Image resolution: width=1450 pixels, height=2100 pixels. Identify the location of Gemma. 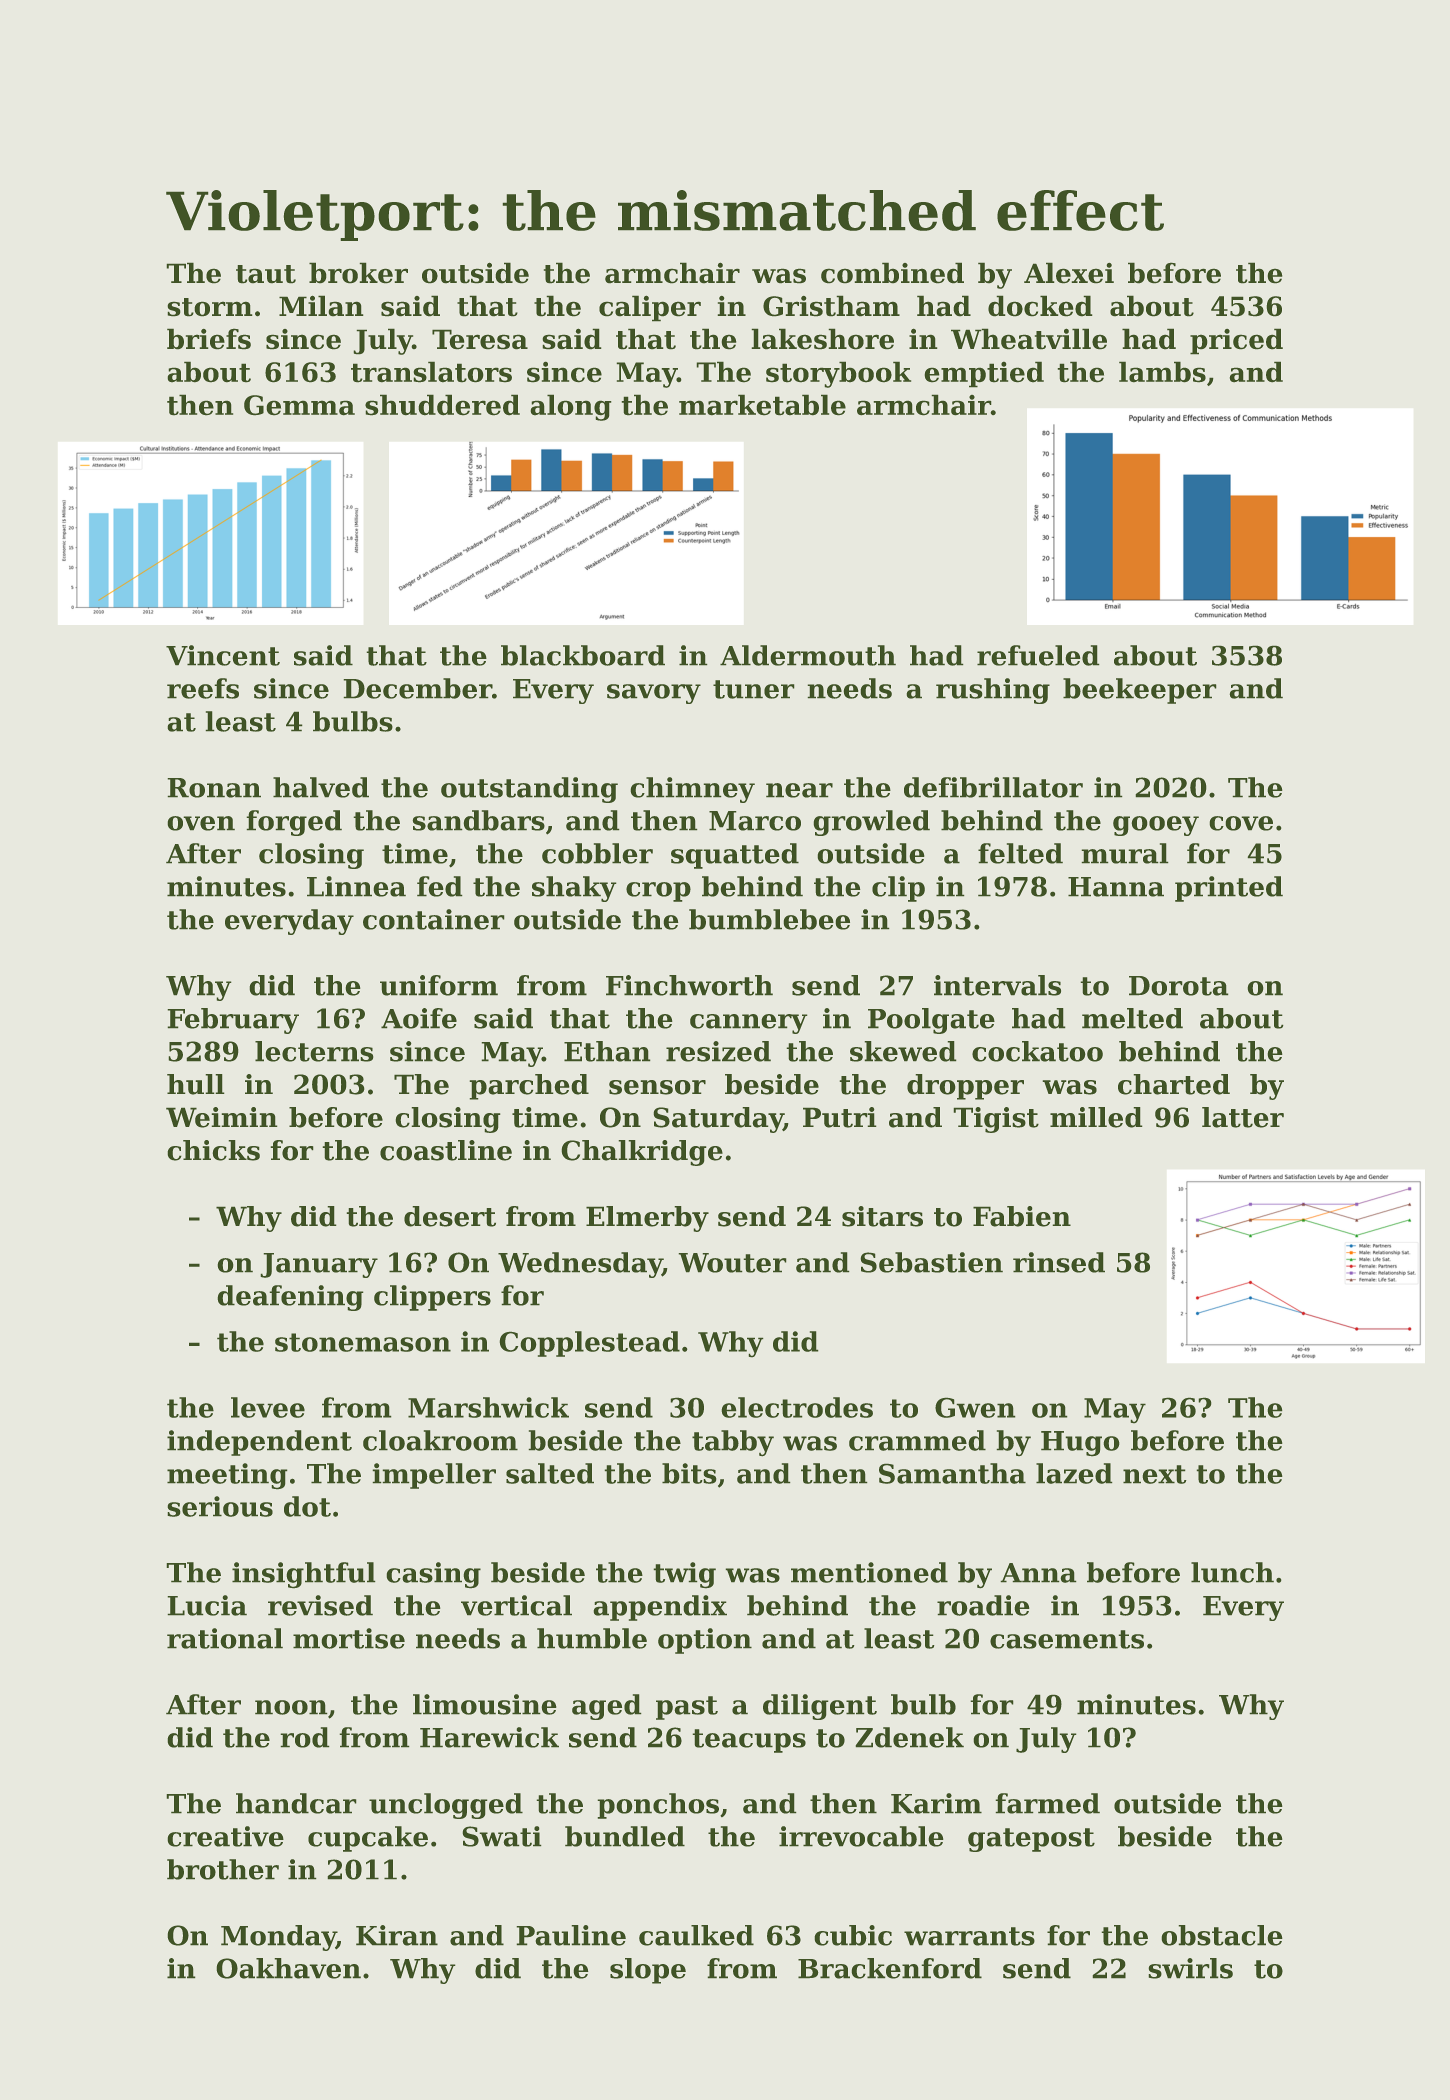
(299, 405).
